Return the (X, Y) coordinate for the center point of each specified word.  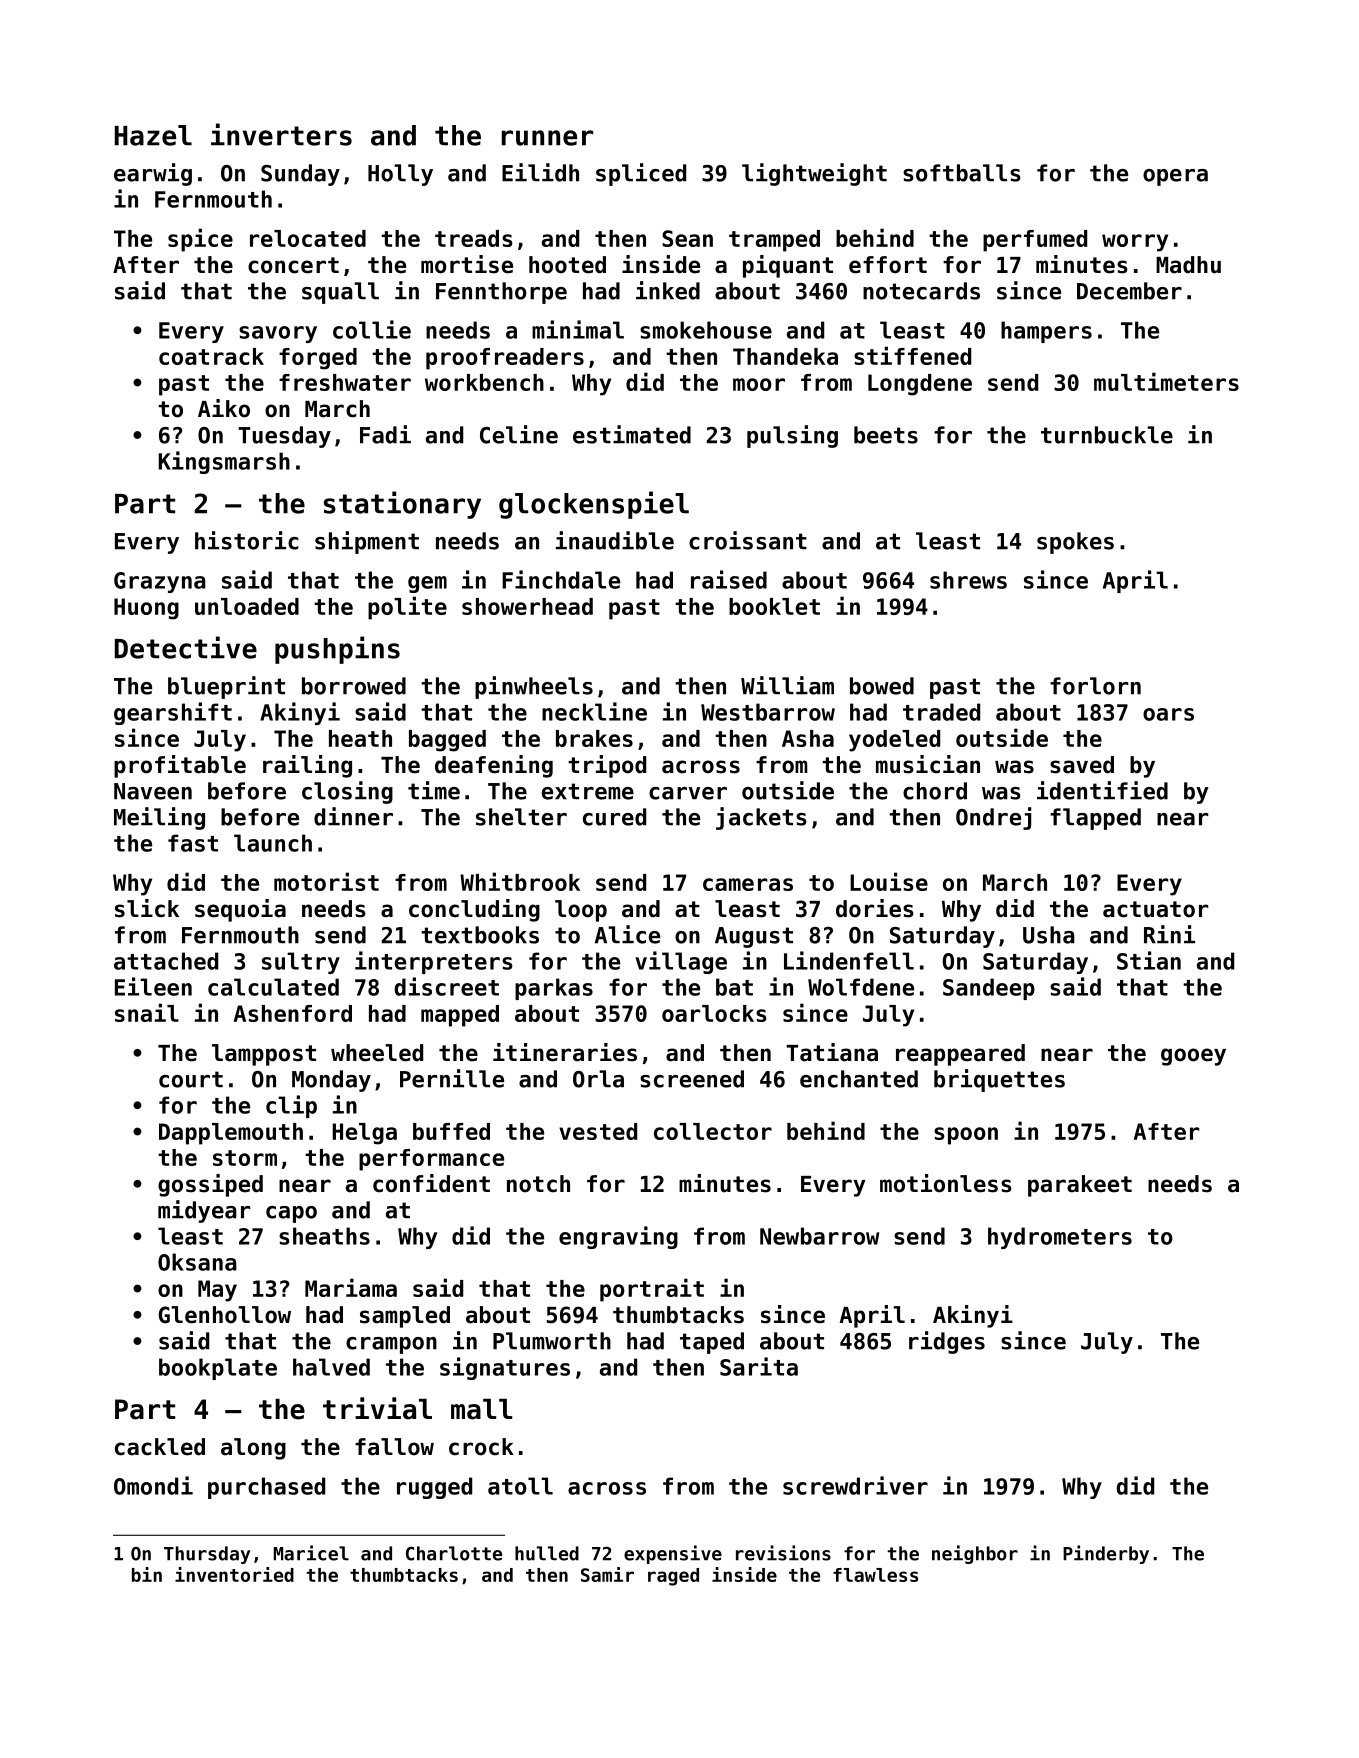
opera (1175, 177)
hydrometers (1060, 1238)
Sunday (300, 175)
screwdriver (855, 1485)
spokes (1075, 543)
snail (147, 1012)
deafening (494, 766)
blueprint (226, 687)
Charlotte (454, 1553)
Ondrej (993, 818)
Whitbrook (520, 881)
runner (547, 138)
